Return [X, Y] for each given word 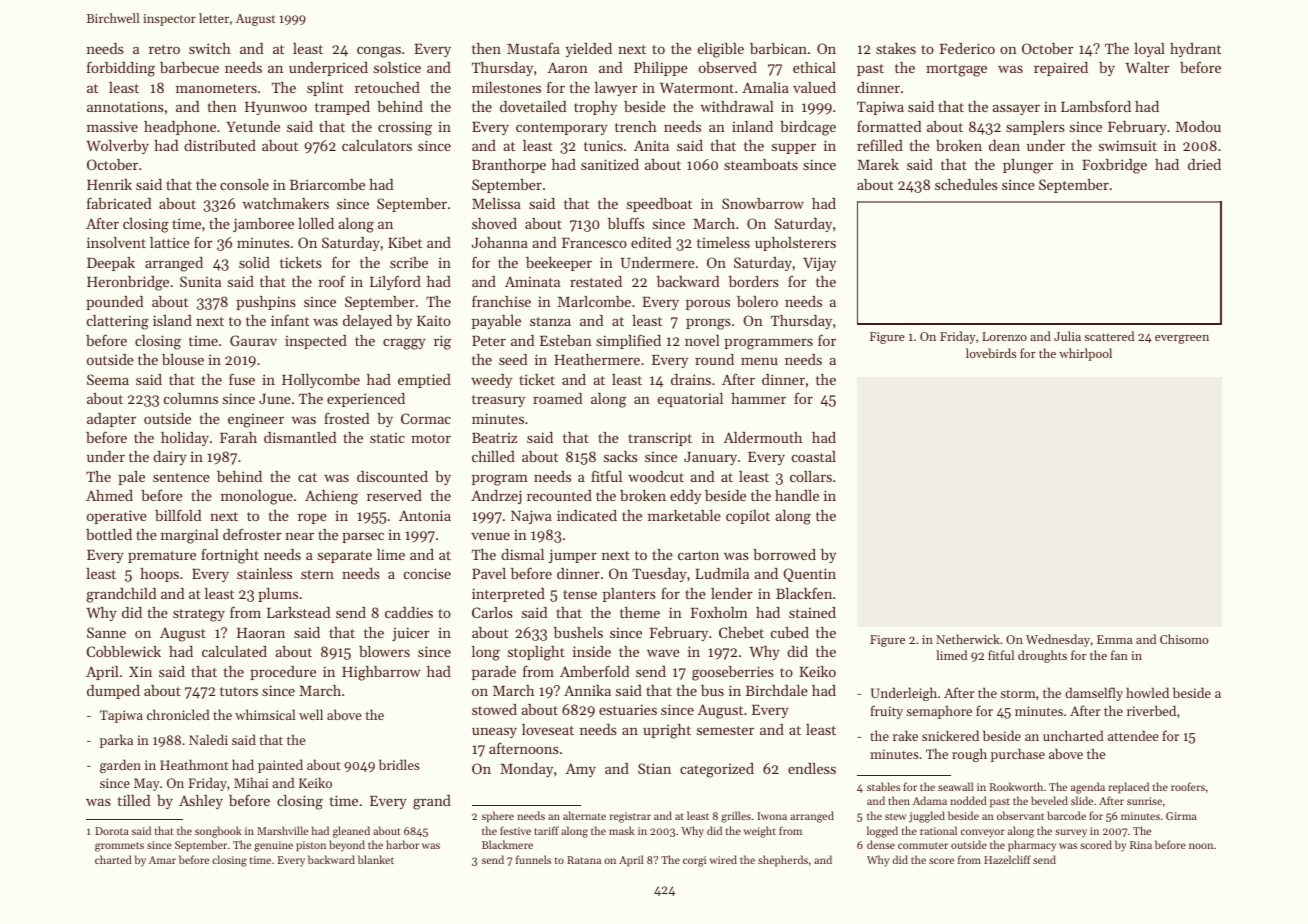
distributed [220, 145]
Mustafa [533, 48]
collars [811, 476]
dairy [170, 458]
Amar [162, 860]
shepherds [783, 861]
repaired [1061, 69]
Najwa [531, 517]
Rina [1141, 845]
